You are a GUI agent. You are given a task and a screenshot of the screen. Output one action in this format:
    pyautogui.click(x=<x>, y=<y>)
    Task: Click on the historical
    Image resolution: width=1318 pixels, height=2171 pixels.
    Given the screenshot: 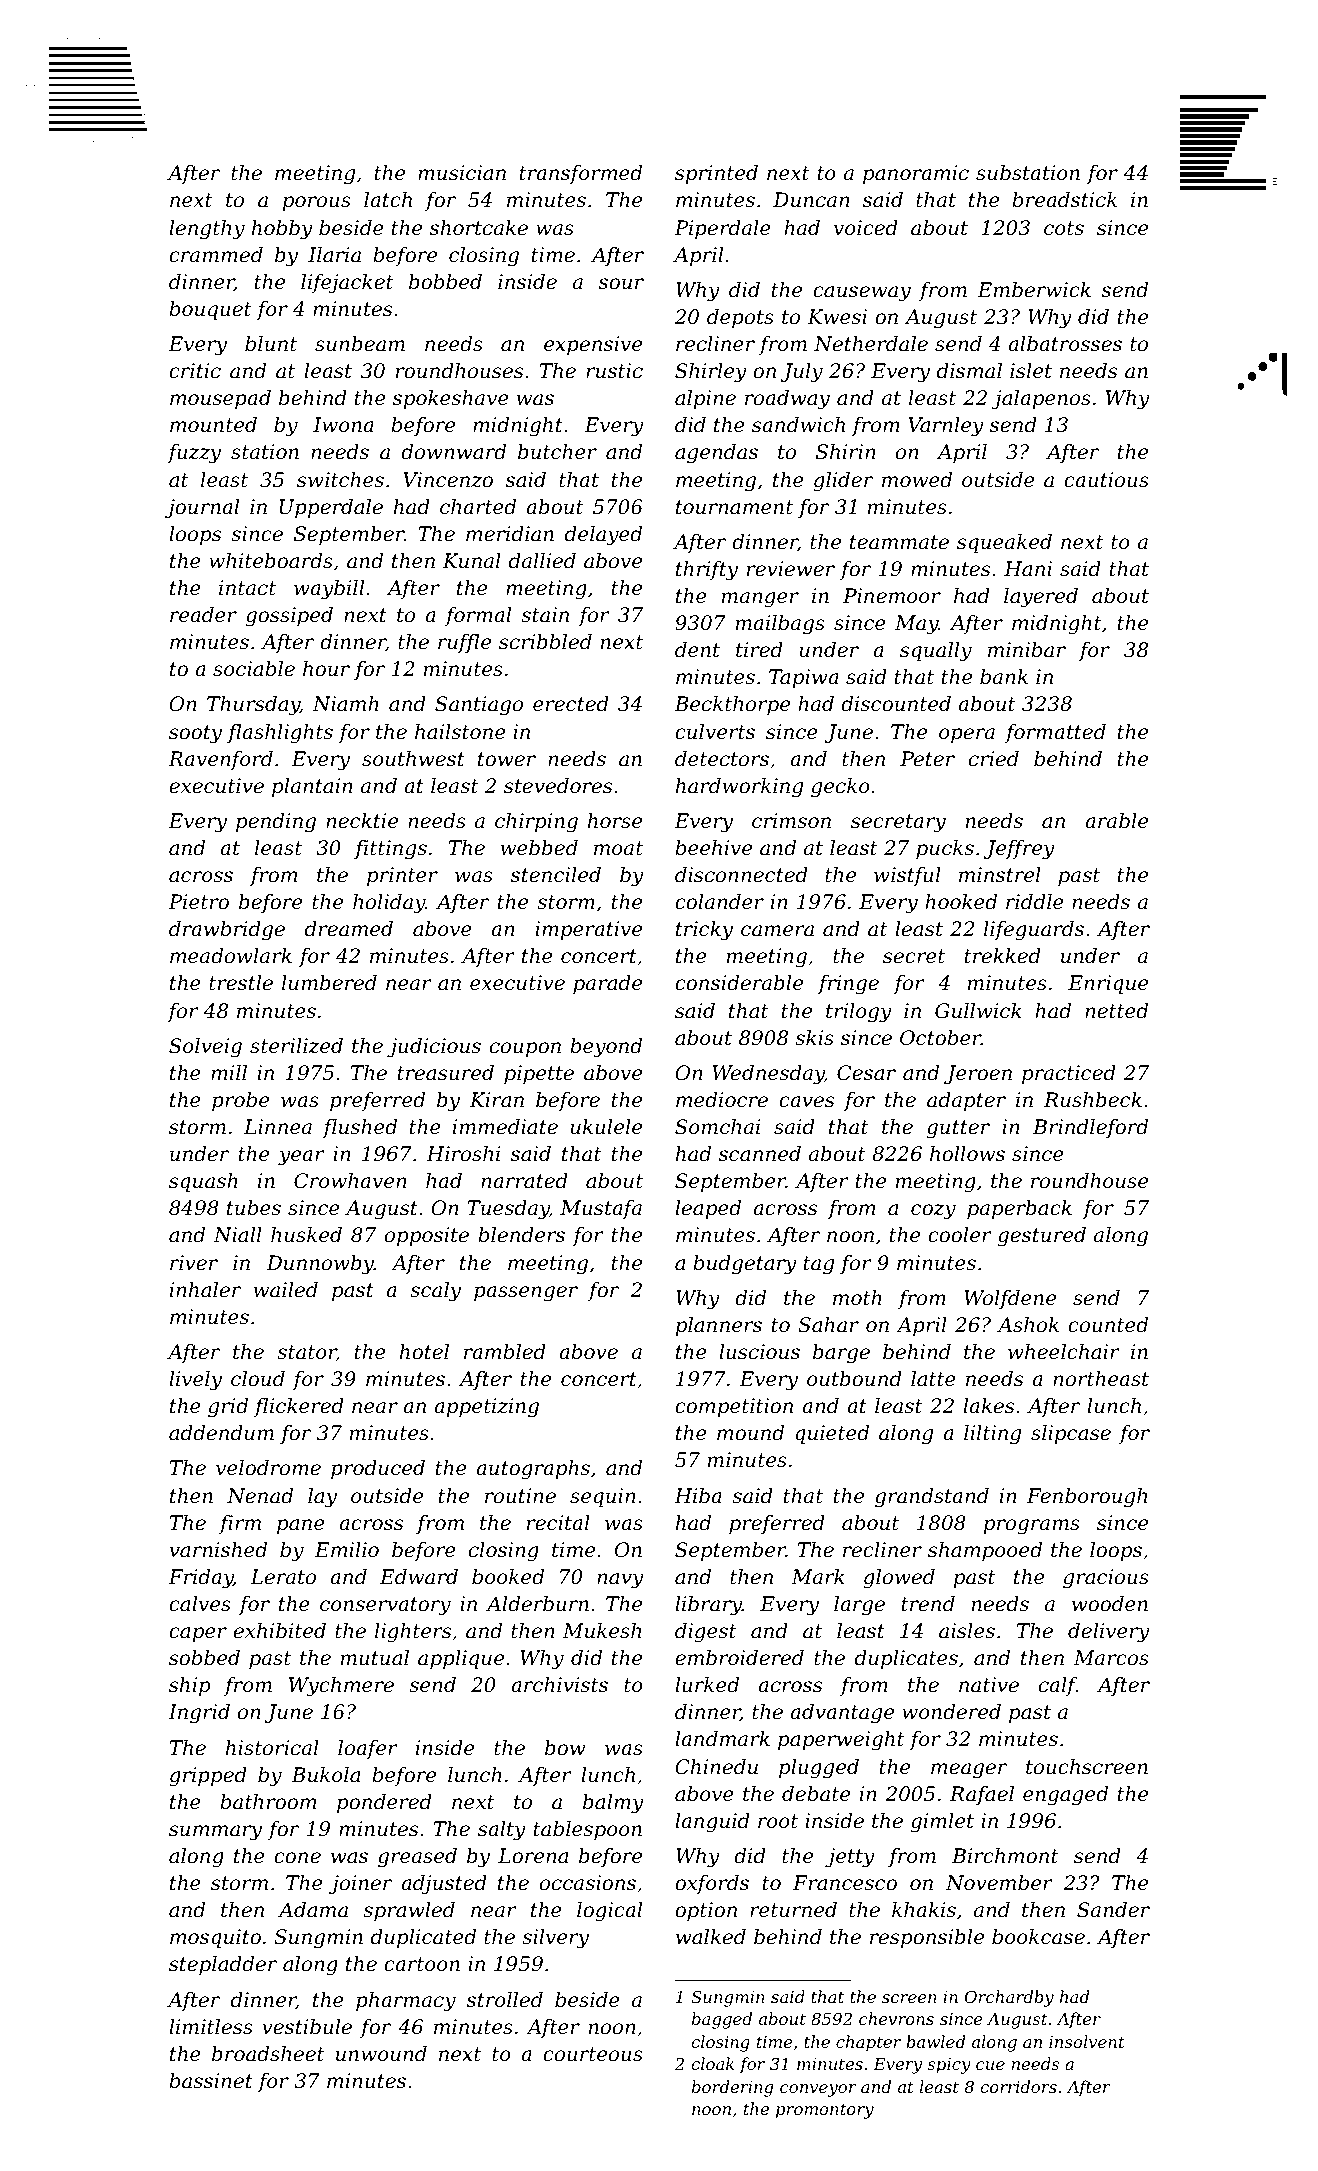 What is the action you would take?
    pyautogui.click(x=272, y=1748)
